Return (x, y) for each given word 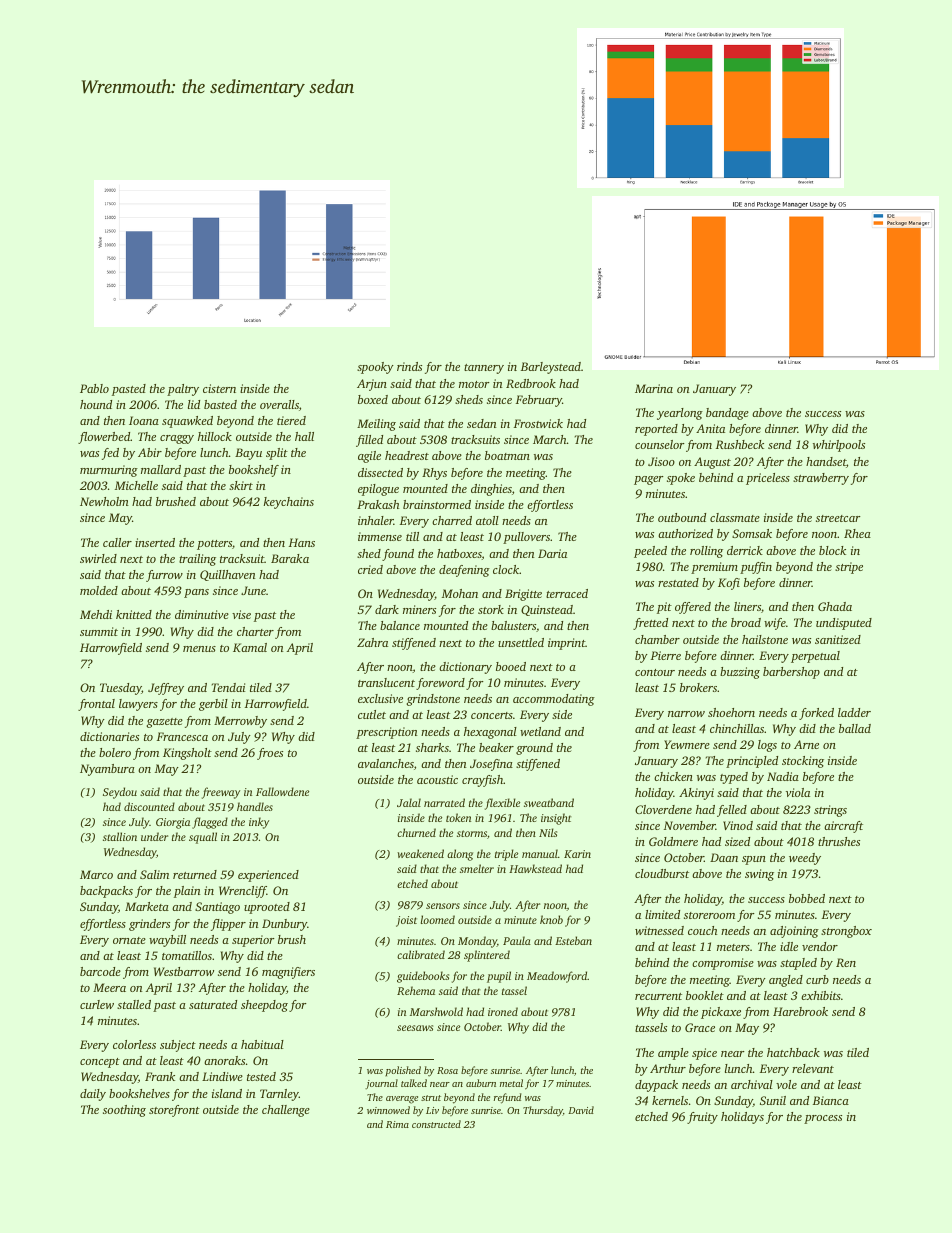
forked (816, 714)
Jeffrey (166, 689)
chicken (673, 776)
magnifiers (288, 973)
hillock (215, 436)
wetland (540, 731)
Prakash (378, 504)
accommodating (554, 700)
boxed (373, 399)
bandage (727, 414)
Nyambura (107, 770)
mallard (161, 469)
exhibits (821, 995)
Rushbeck (740, 444)
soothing (124, 1111)
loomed (438, 919)
